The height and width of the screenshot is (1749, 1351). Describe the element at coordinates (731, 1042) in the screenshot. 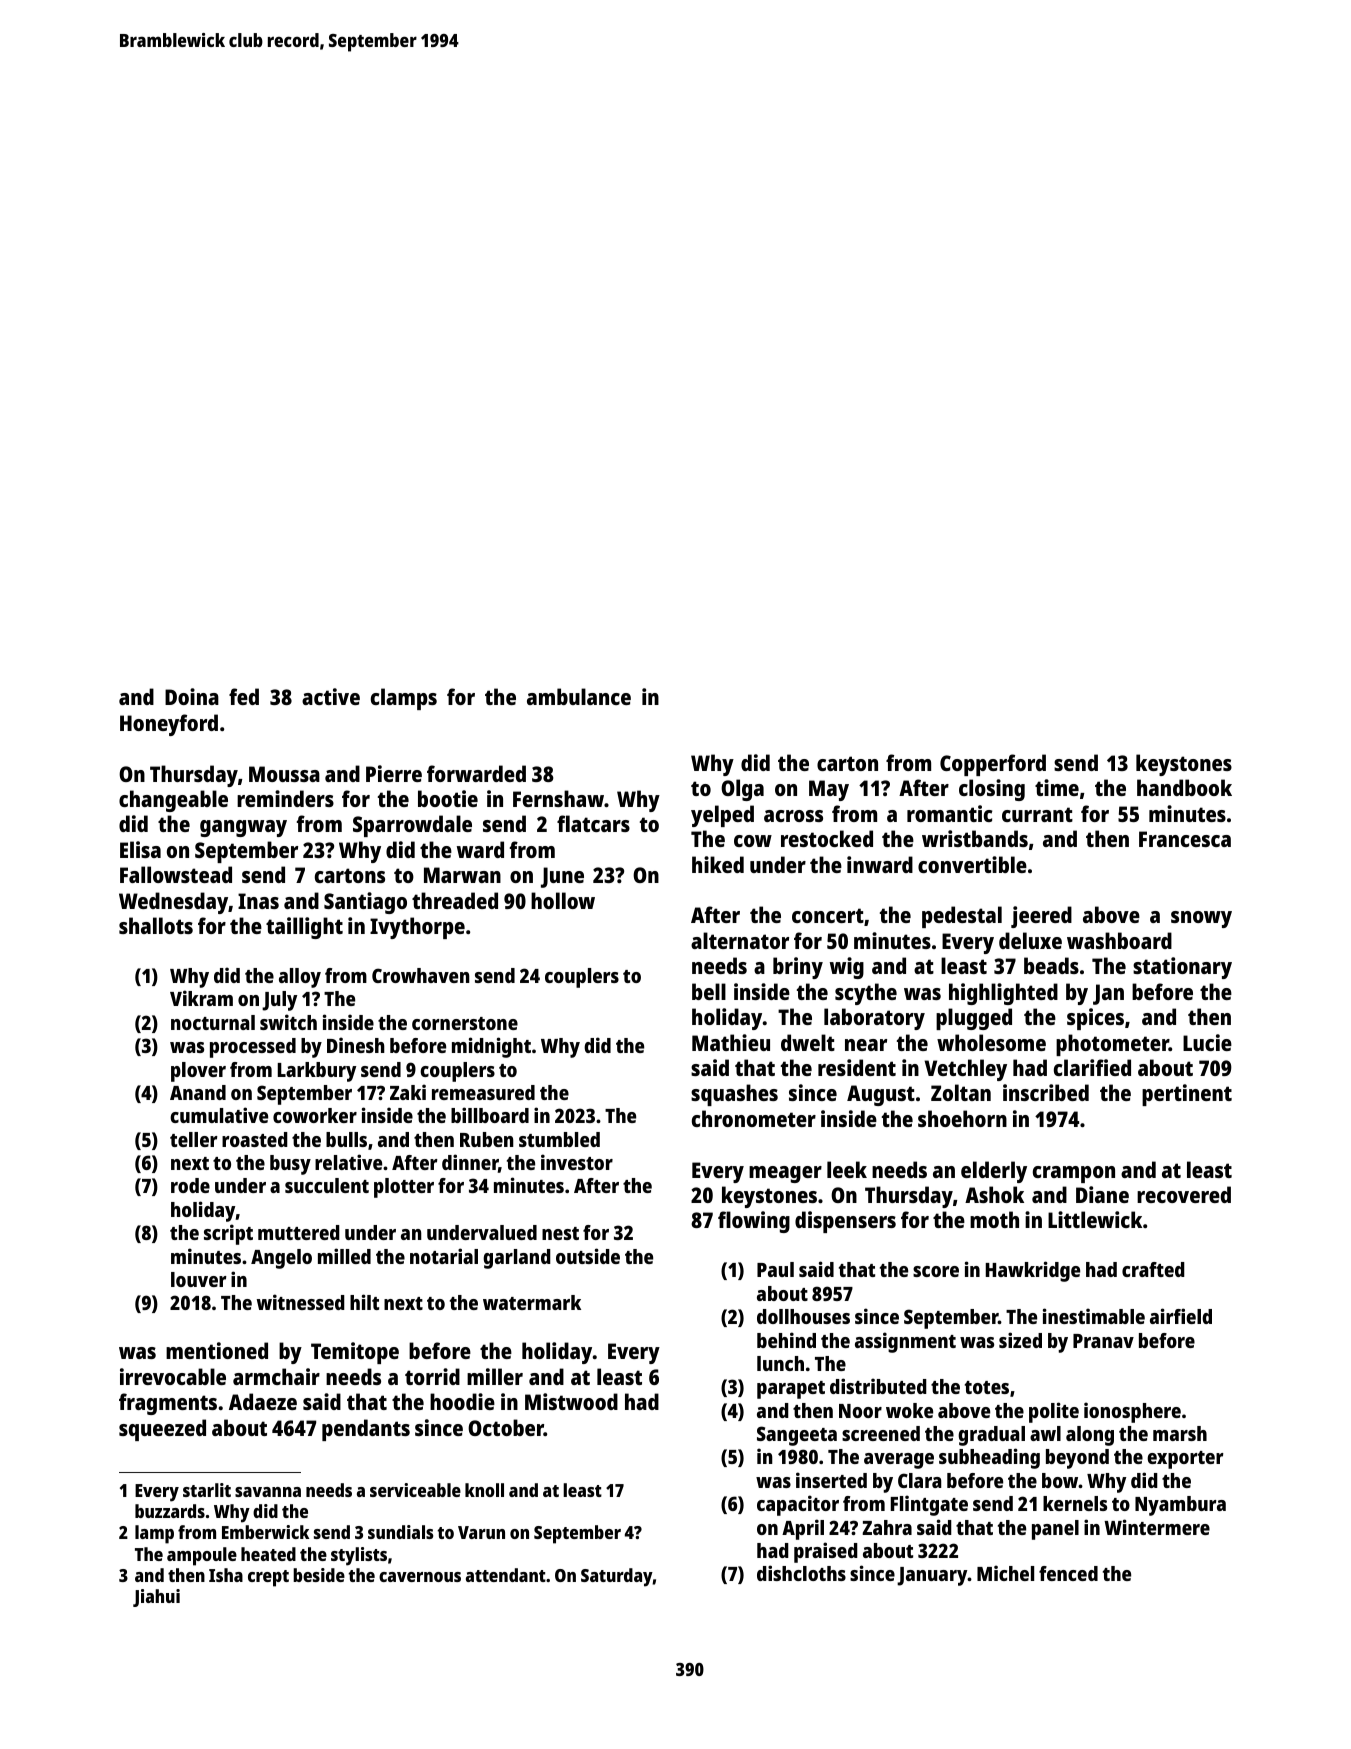

I see `Mathieu` at that location.
